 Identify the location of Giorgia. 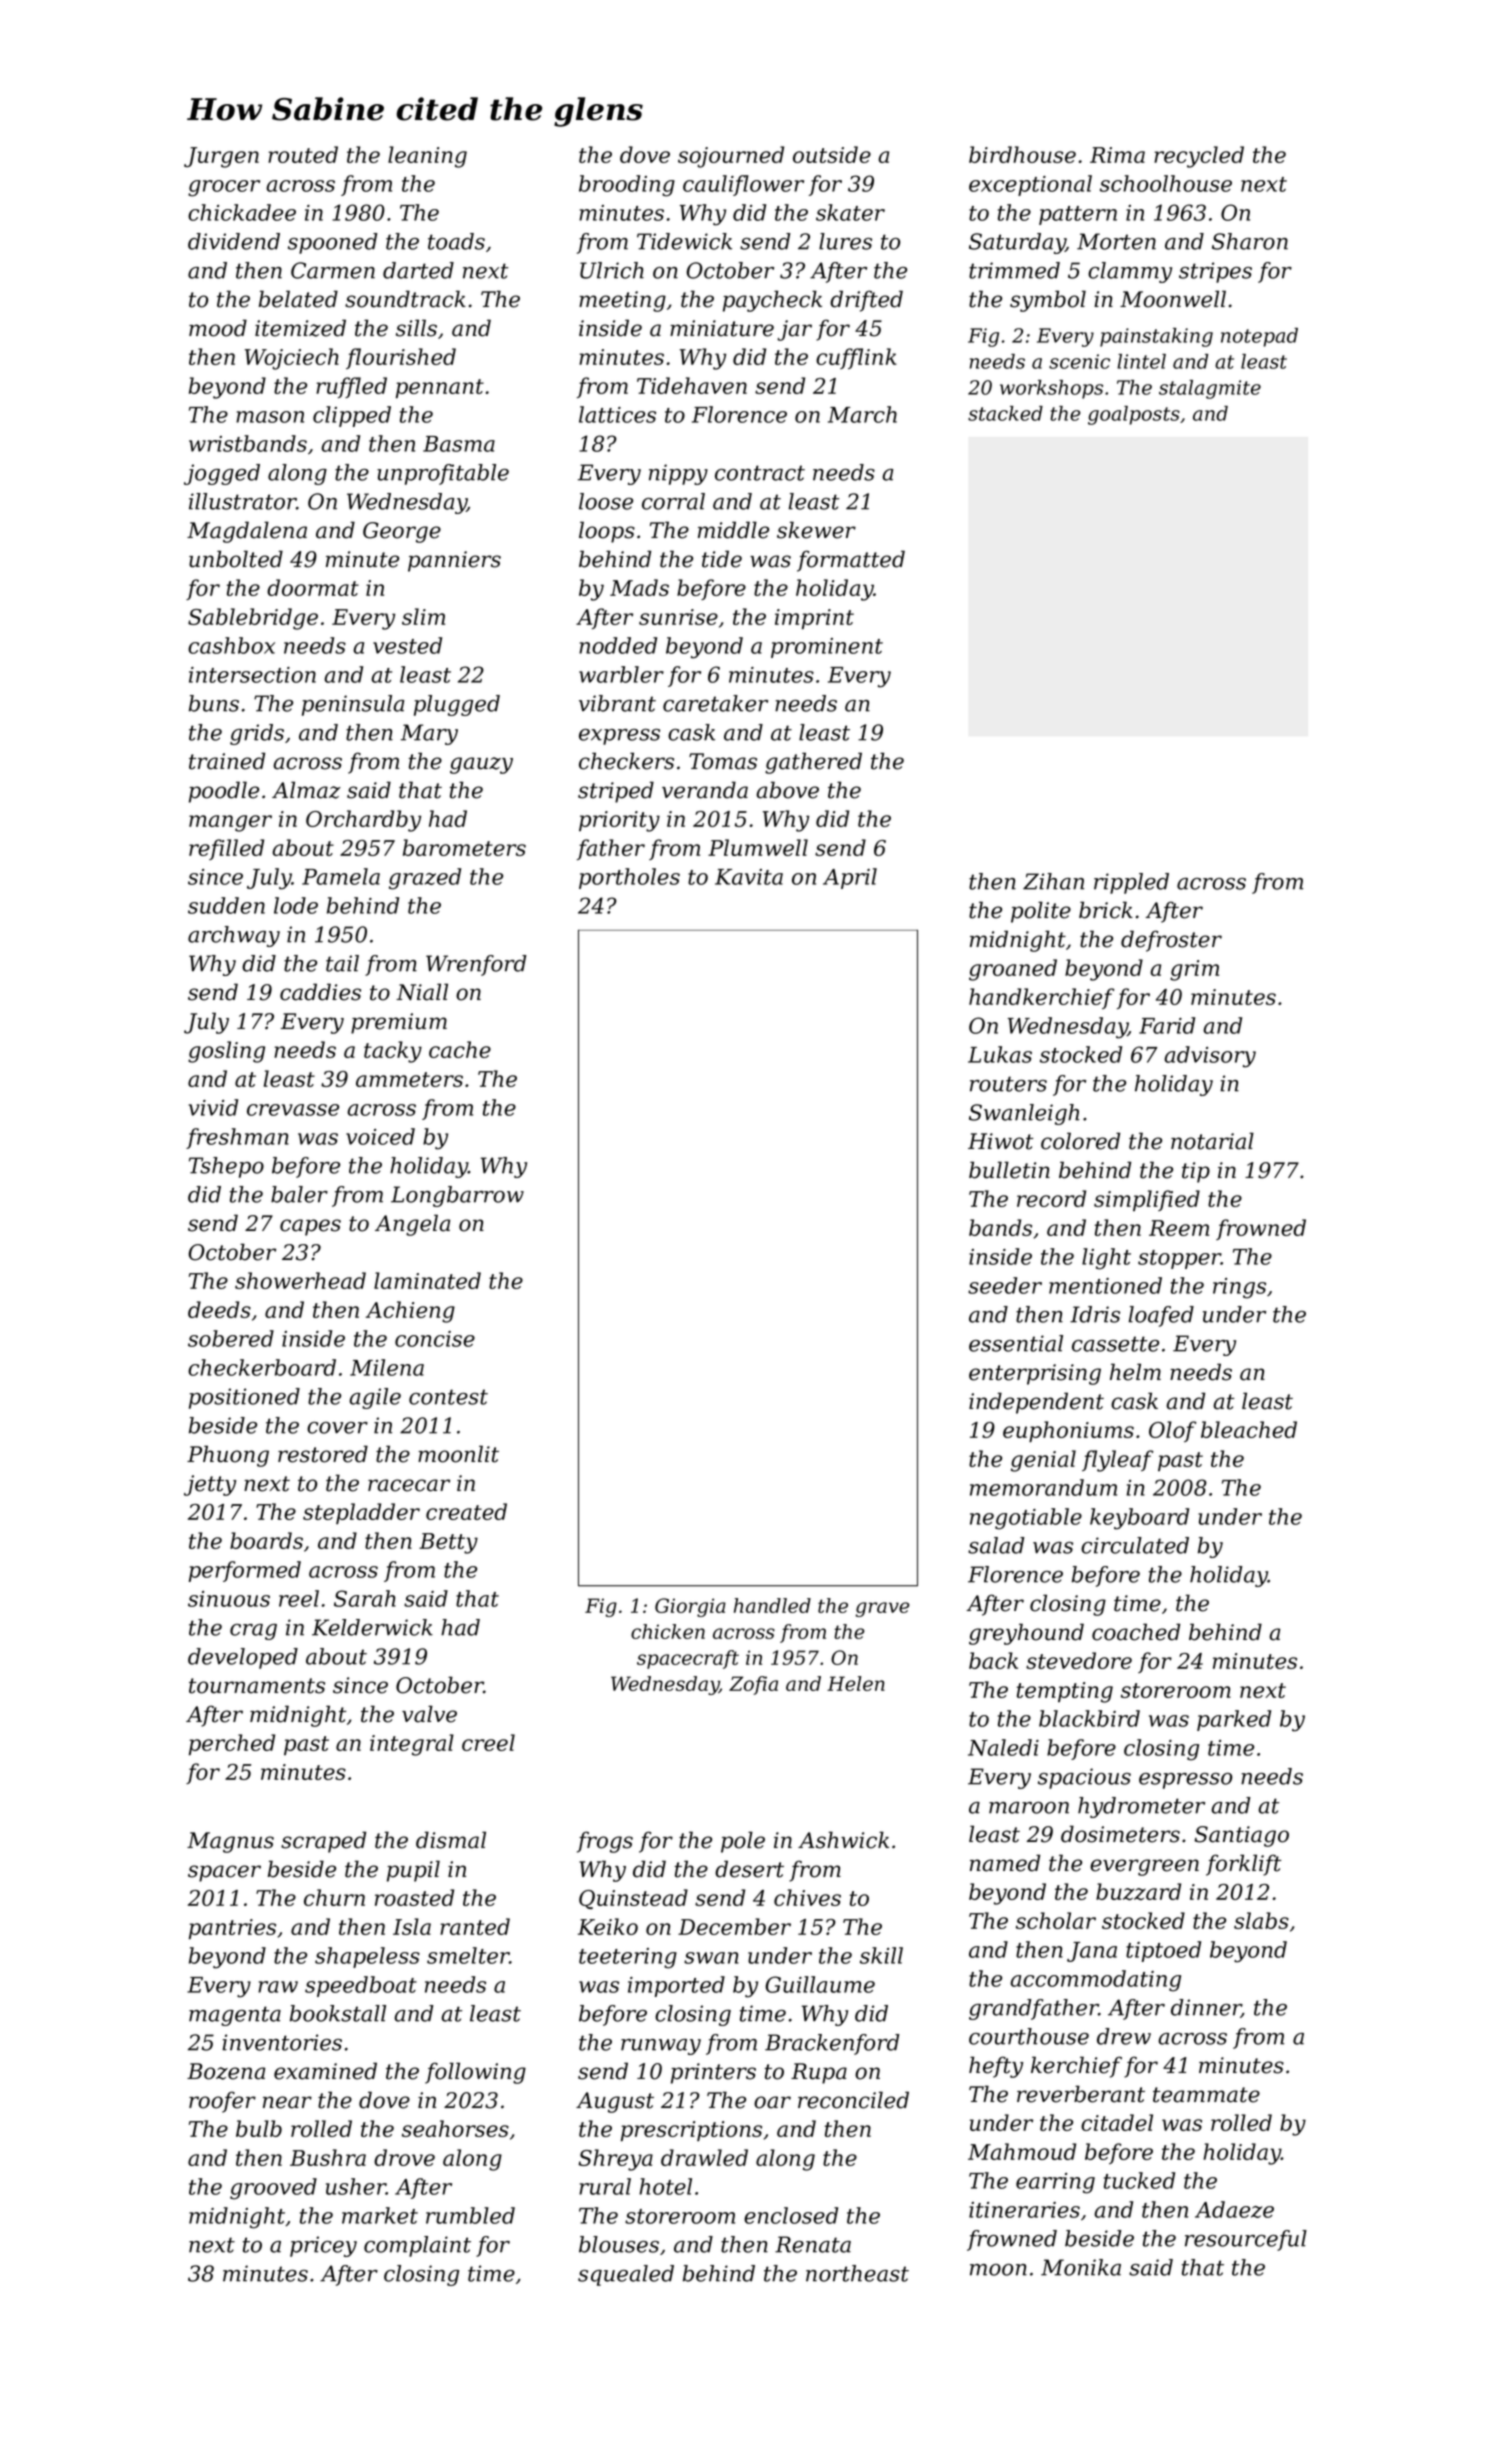
(690, 1607).
